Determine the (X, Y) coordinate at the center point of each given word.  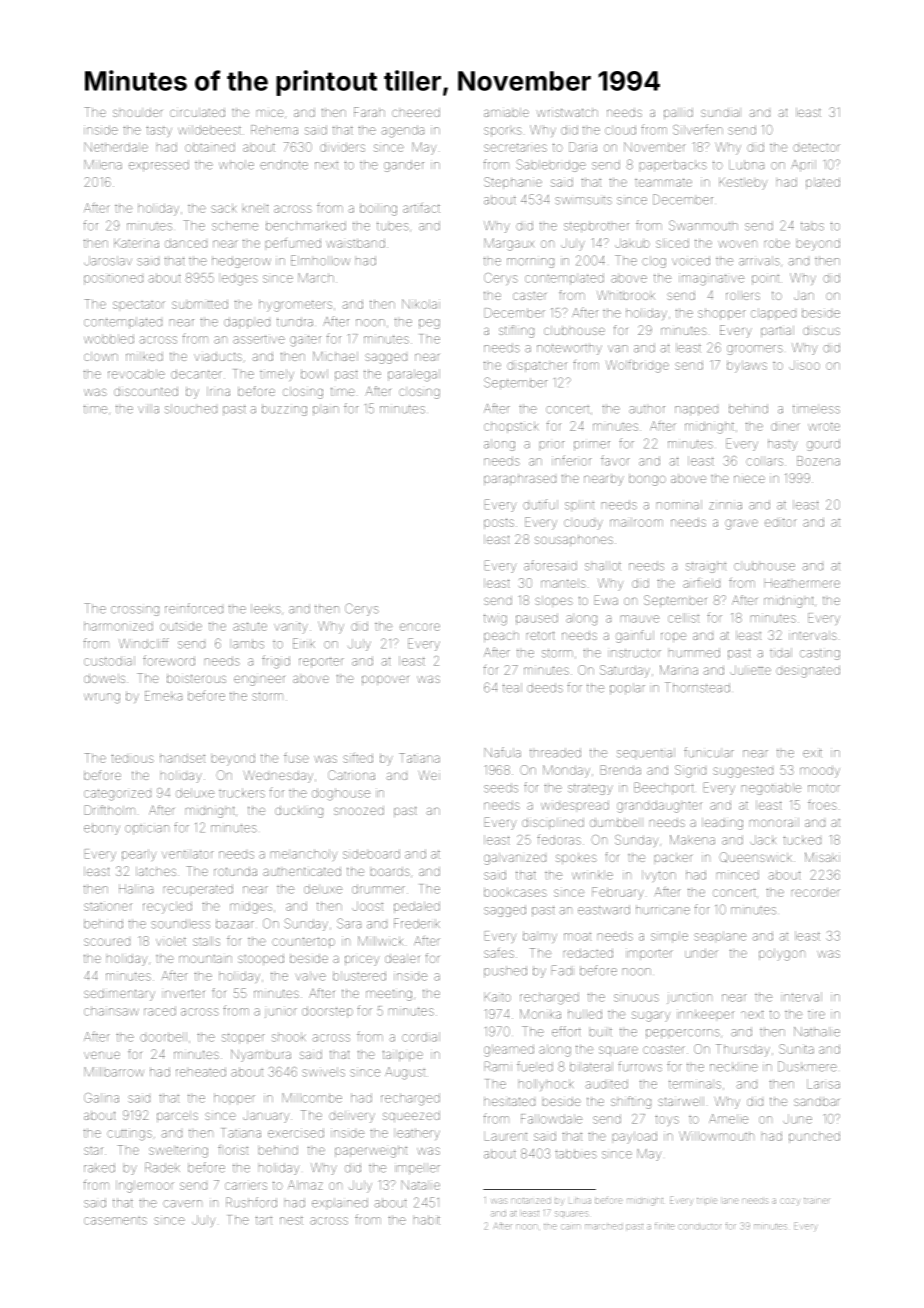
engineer (259, 680)
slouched (191, 409)
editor (781, 522)
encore (420, 627)
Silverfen (698, 129)
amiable (506, 112)
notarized (531, 1201)
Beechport (664, 788)
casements (115, 1221)
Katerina (136, 243)
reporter (321, 662)
